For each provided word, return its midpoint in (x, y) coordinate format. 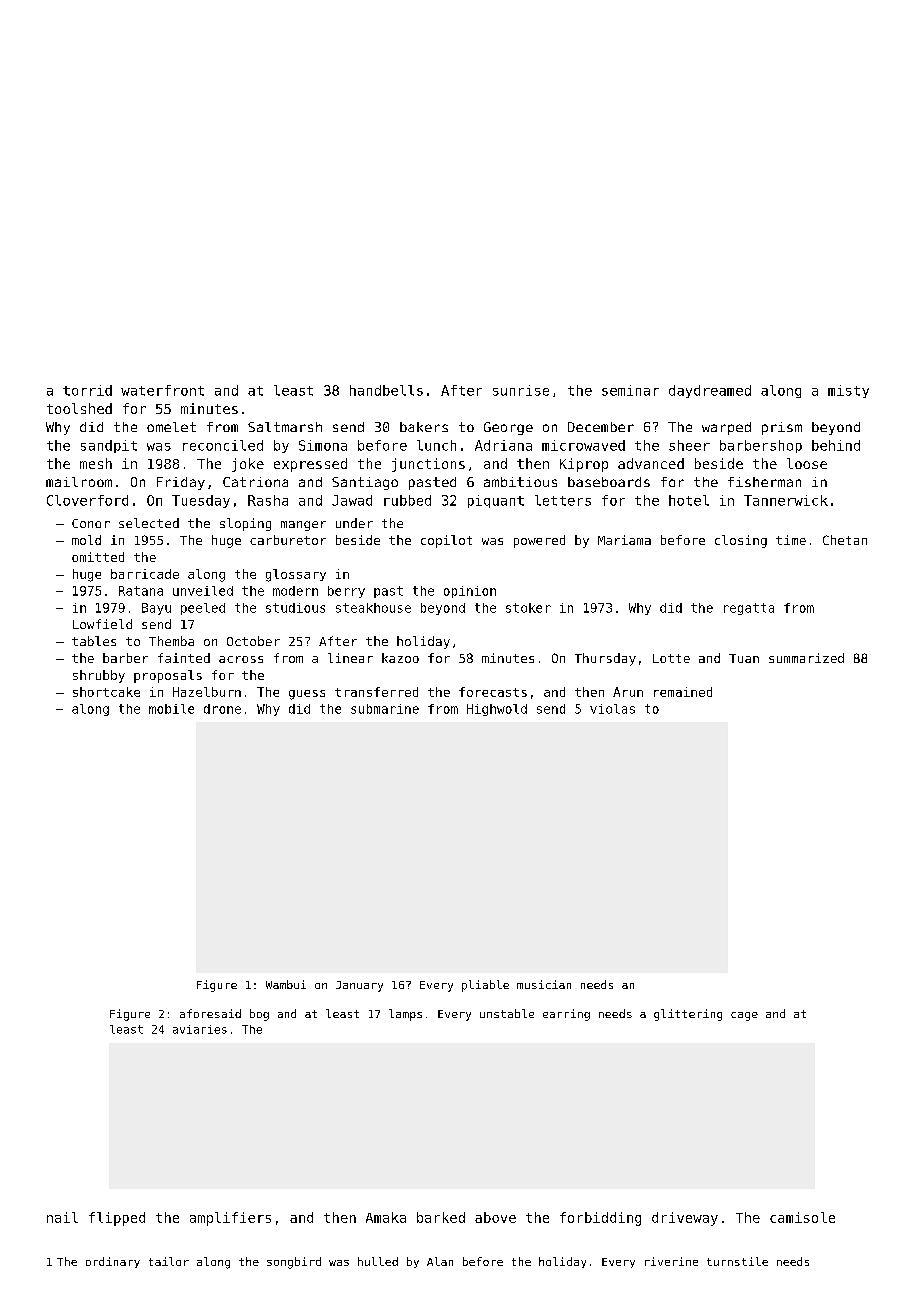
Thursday (605, 659)
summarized (806, 658)
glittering (688, 1015)
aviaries (200, 1029)
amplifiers (230, 1219)
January (359, 986)
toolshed (79, 408)
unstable (507, 1013)
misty (848, 391)
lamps (405, 1015)
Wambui (286, 984)
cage (744, 1016)
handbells (386, 390)
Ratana (141, 591)
